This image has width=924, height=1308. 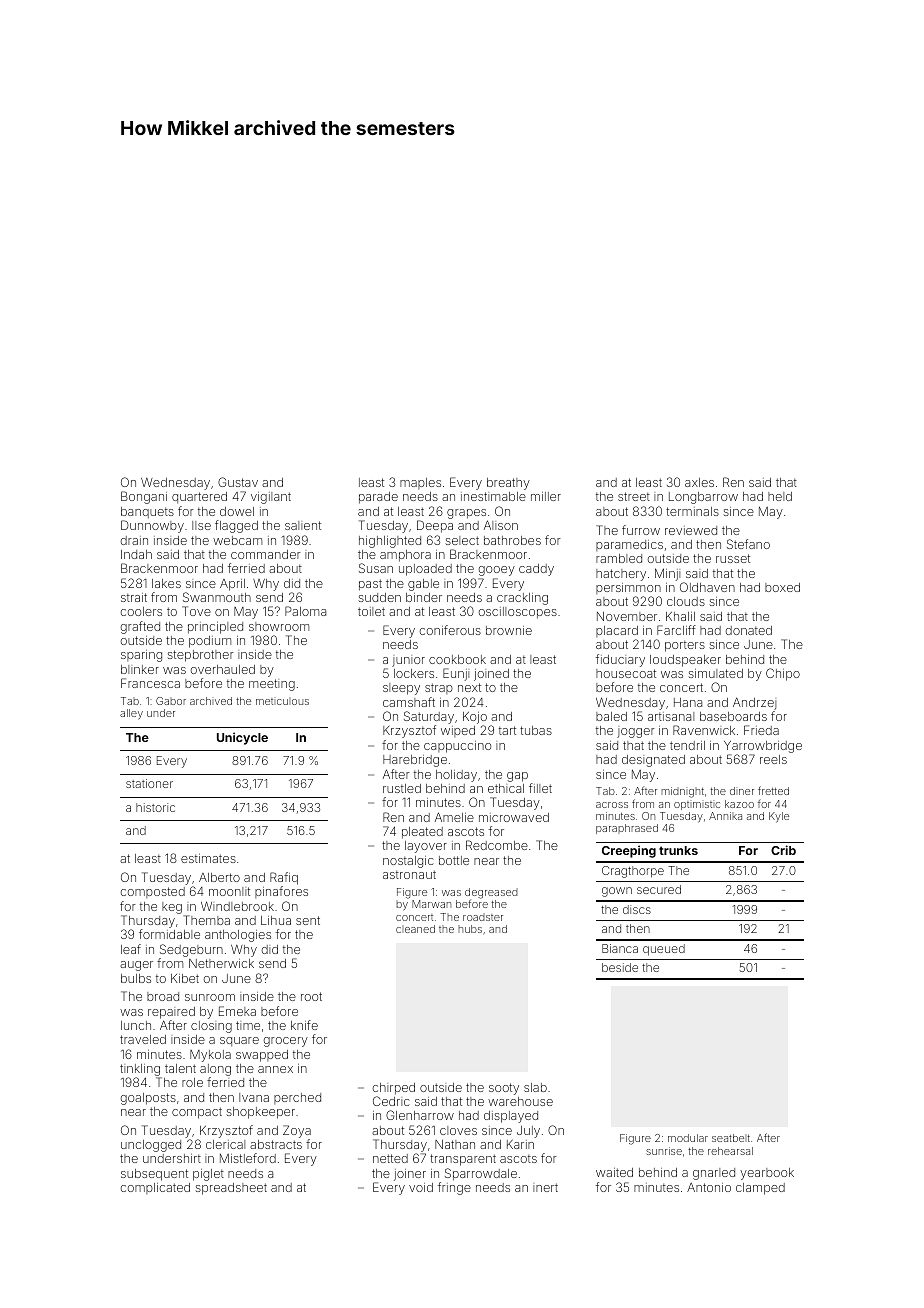 What do you see at coordinates (225, 1144) in the image?
I see `clerical` at bounding box center [225, 1144].
